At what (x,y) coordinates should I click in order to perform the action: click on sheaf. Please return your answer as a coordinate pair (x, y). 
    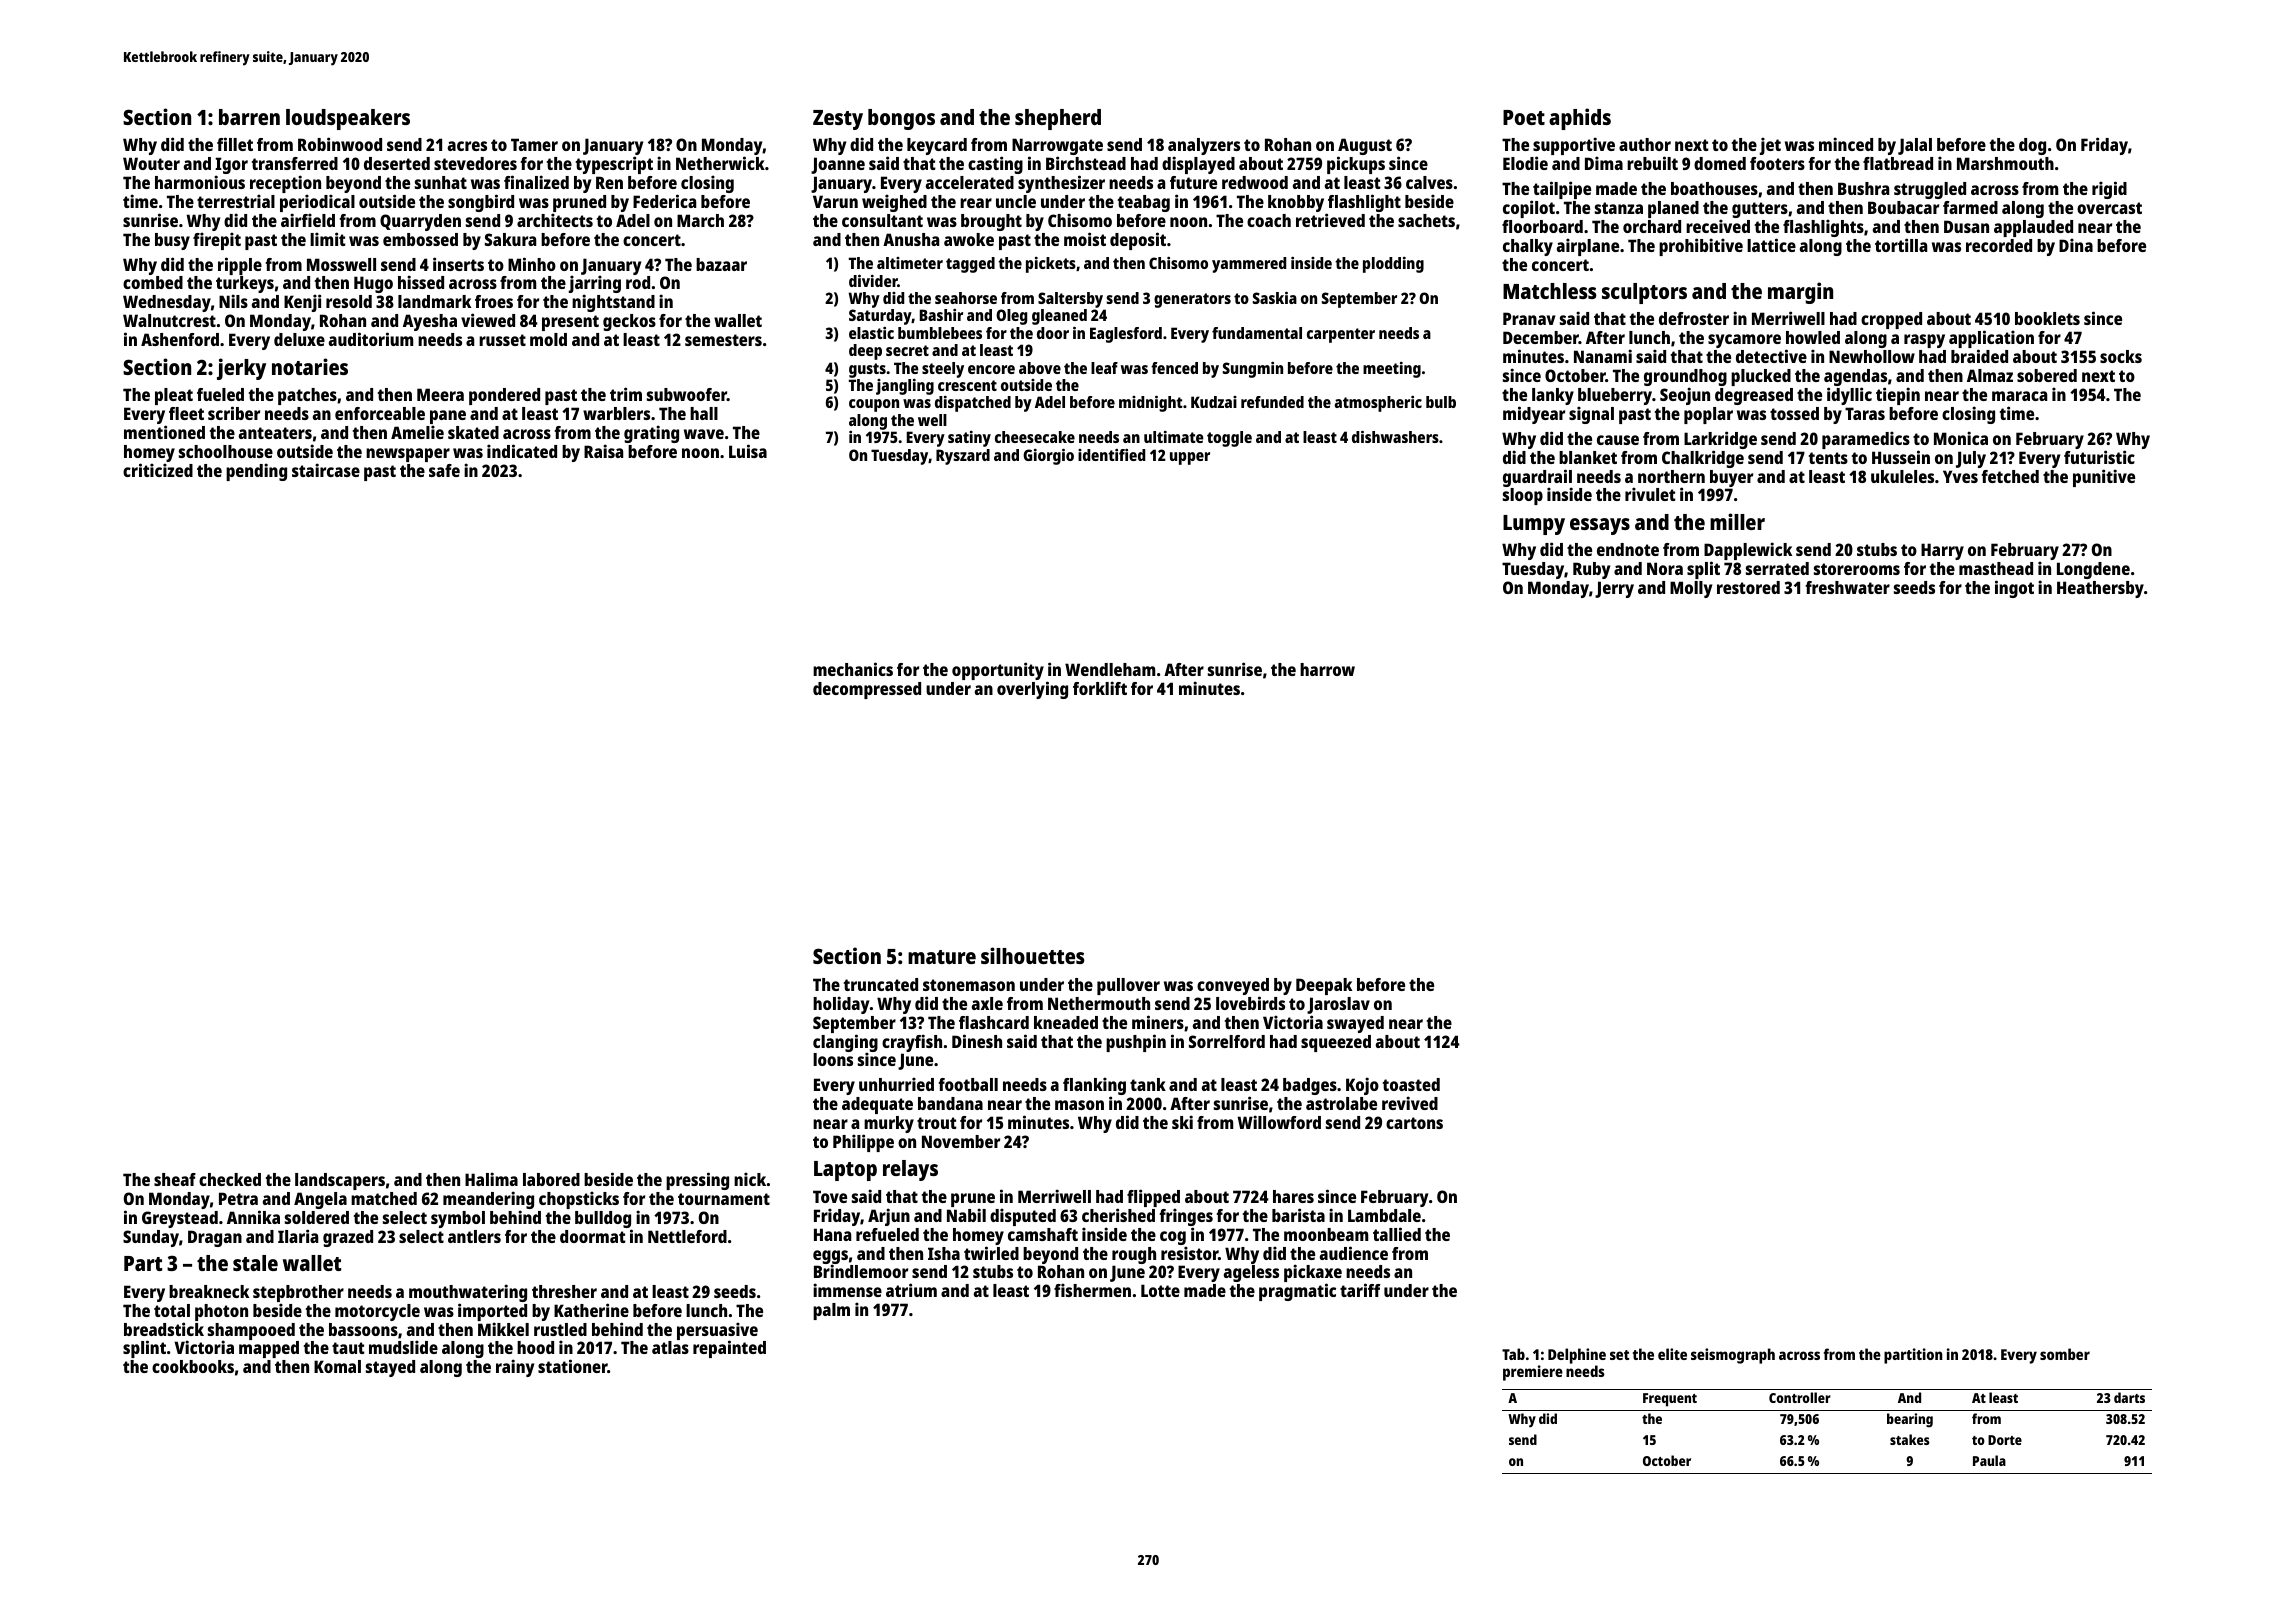
    Looking at the image, I should click on (175, 1179).
